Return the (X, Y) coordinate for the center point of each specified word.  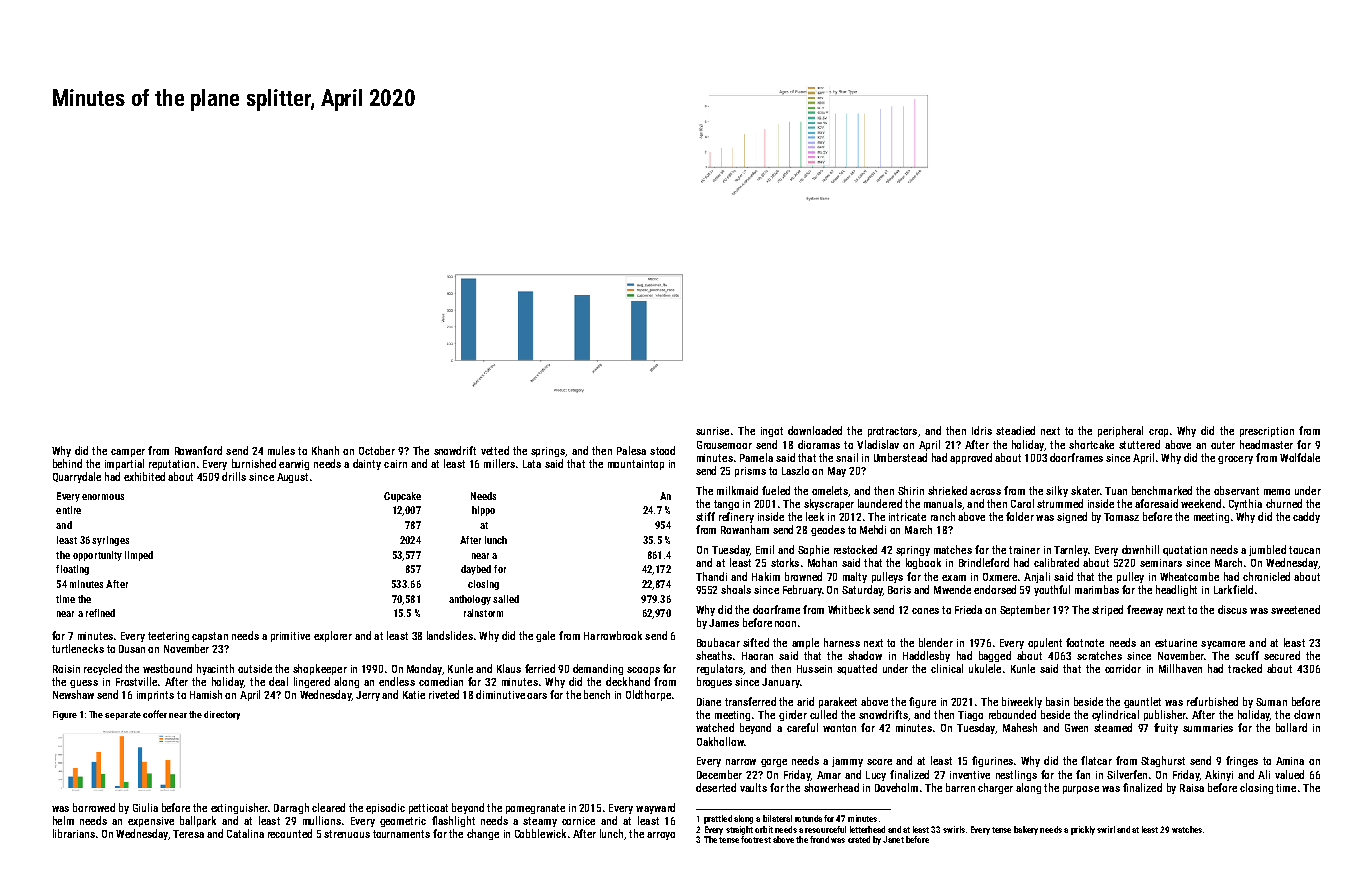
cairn (395, 464)
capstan (210, 637)
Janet (893, 839)
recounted (290, 833)
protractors (892, 432)
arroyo (661, 836)
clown (1307, 714)
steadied (1015, 430)
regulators (720, 669)
